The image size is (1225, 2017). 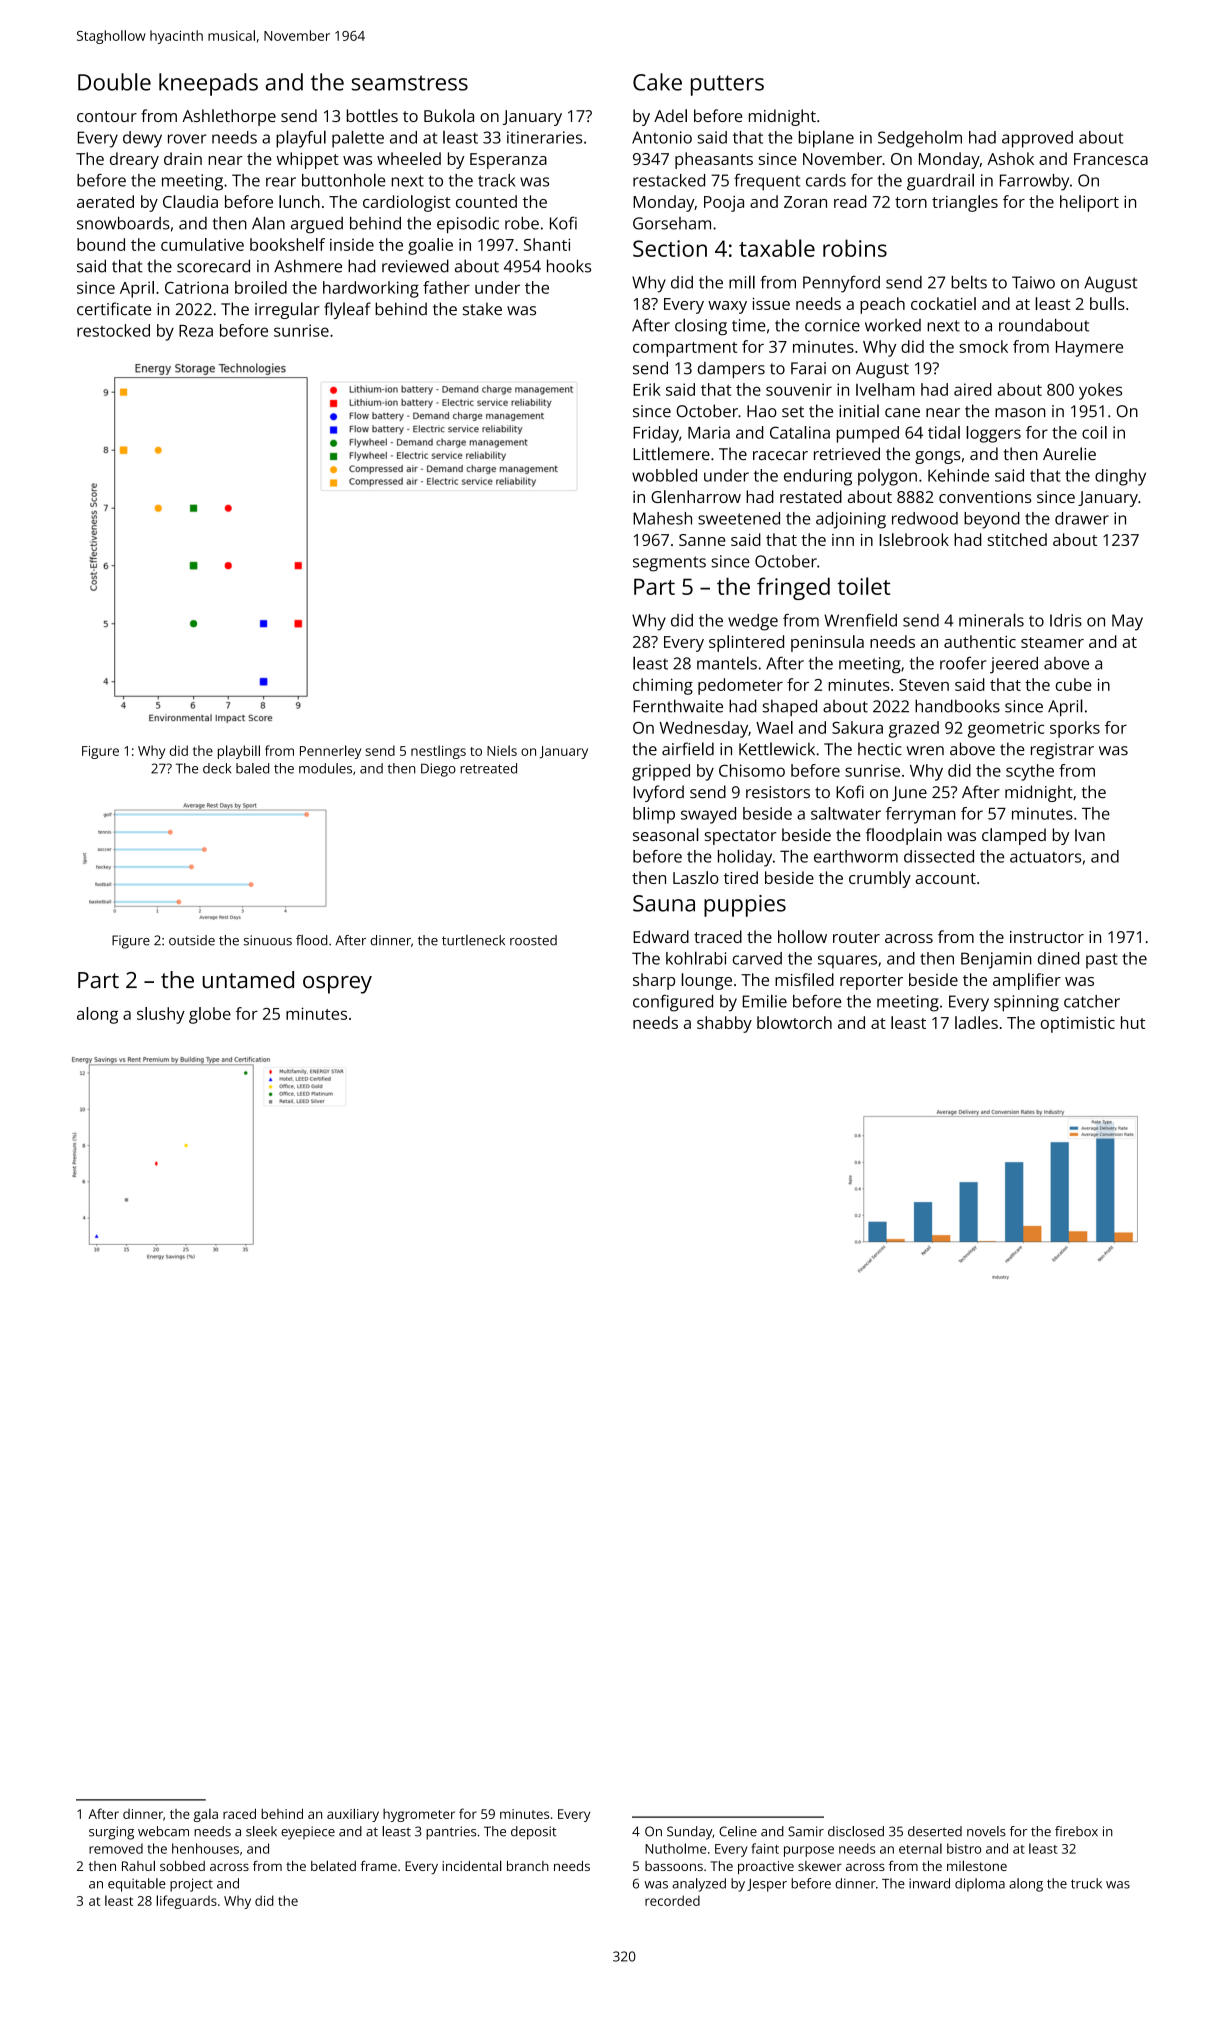 What do you see at coordinates (217, 768) in the image?
I see `deck` at bounding box center [217, 768].
